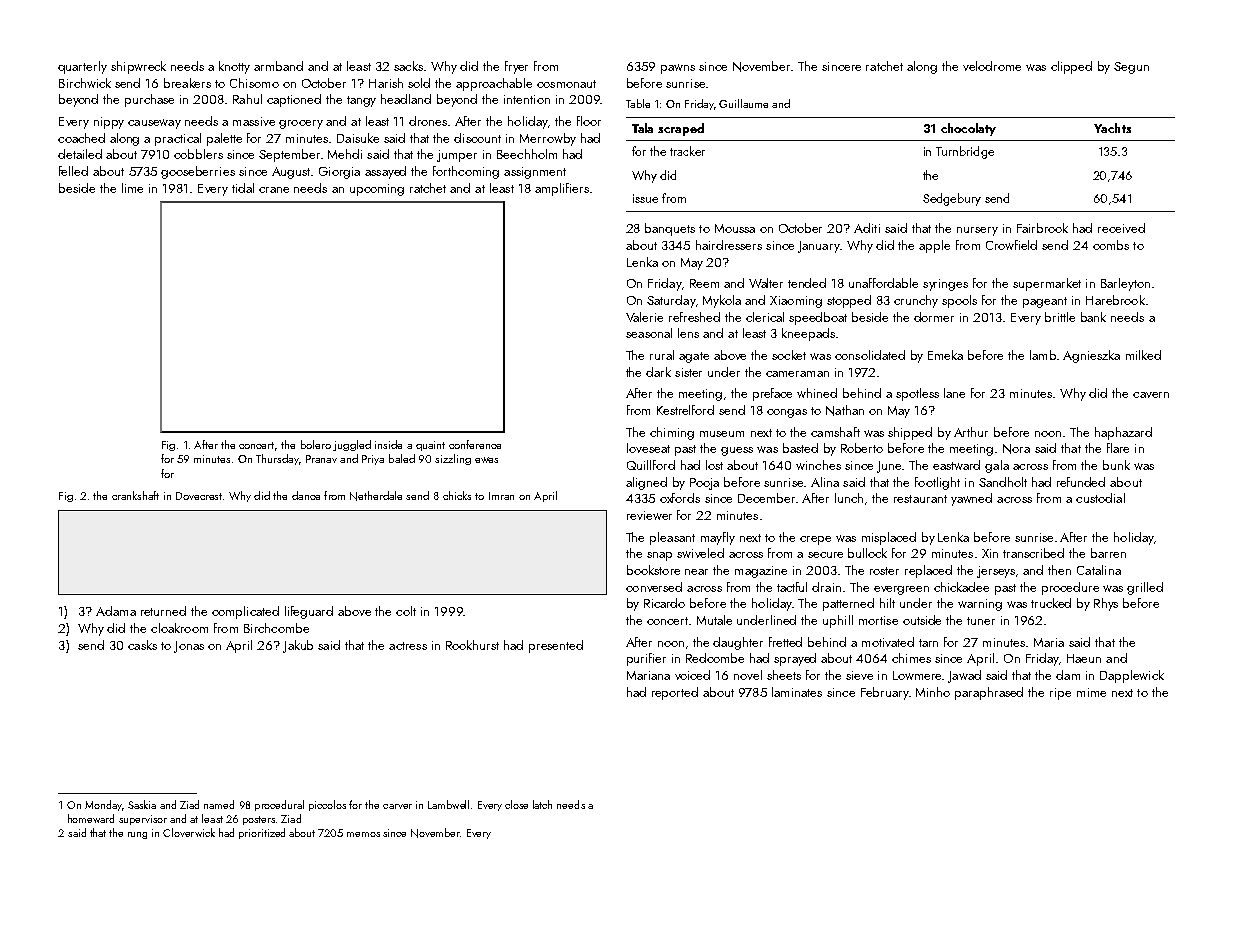  I want to click on chocolaty, so click(968, 129).
